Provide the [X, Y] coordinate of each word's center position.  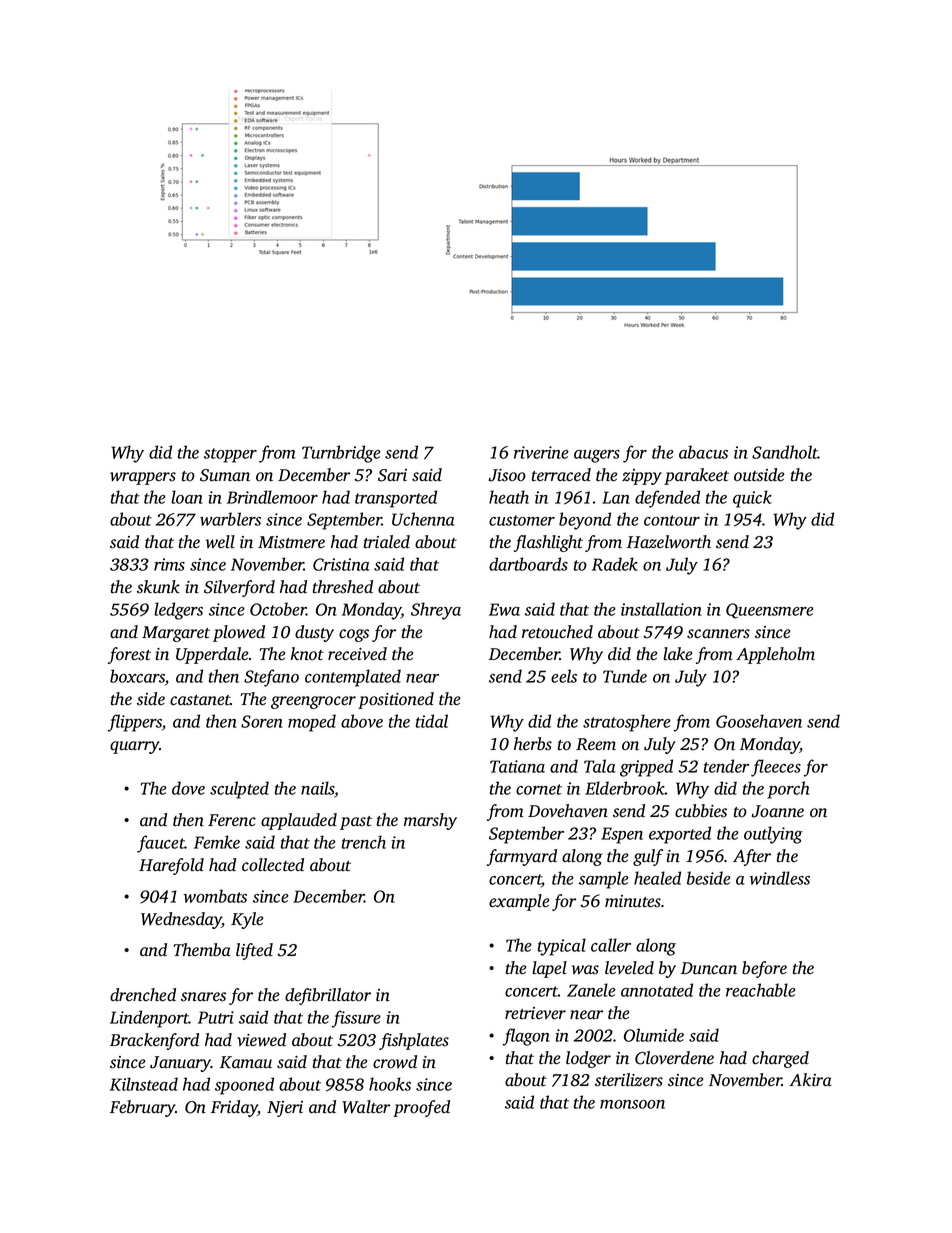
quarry [134, 747]
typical [562, 947]
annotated [657, 990]
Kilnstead [144, 1084]
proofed [421, 1108]
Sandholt [785, 452]
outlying [773, 835]
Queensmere [770, 611]
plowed [239, 633]
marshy [430, 821]
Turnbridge [341, 454]
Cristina [341, 564]
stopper [230, 455]
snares [203, 997]
